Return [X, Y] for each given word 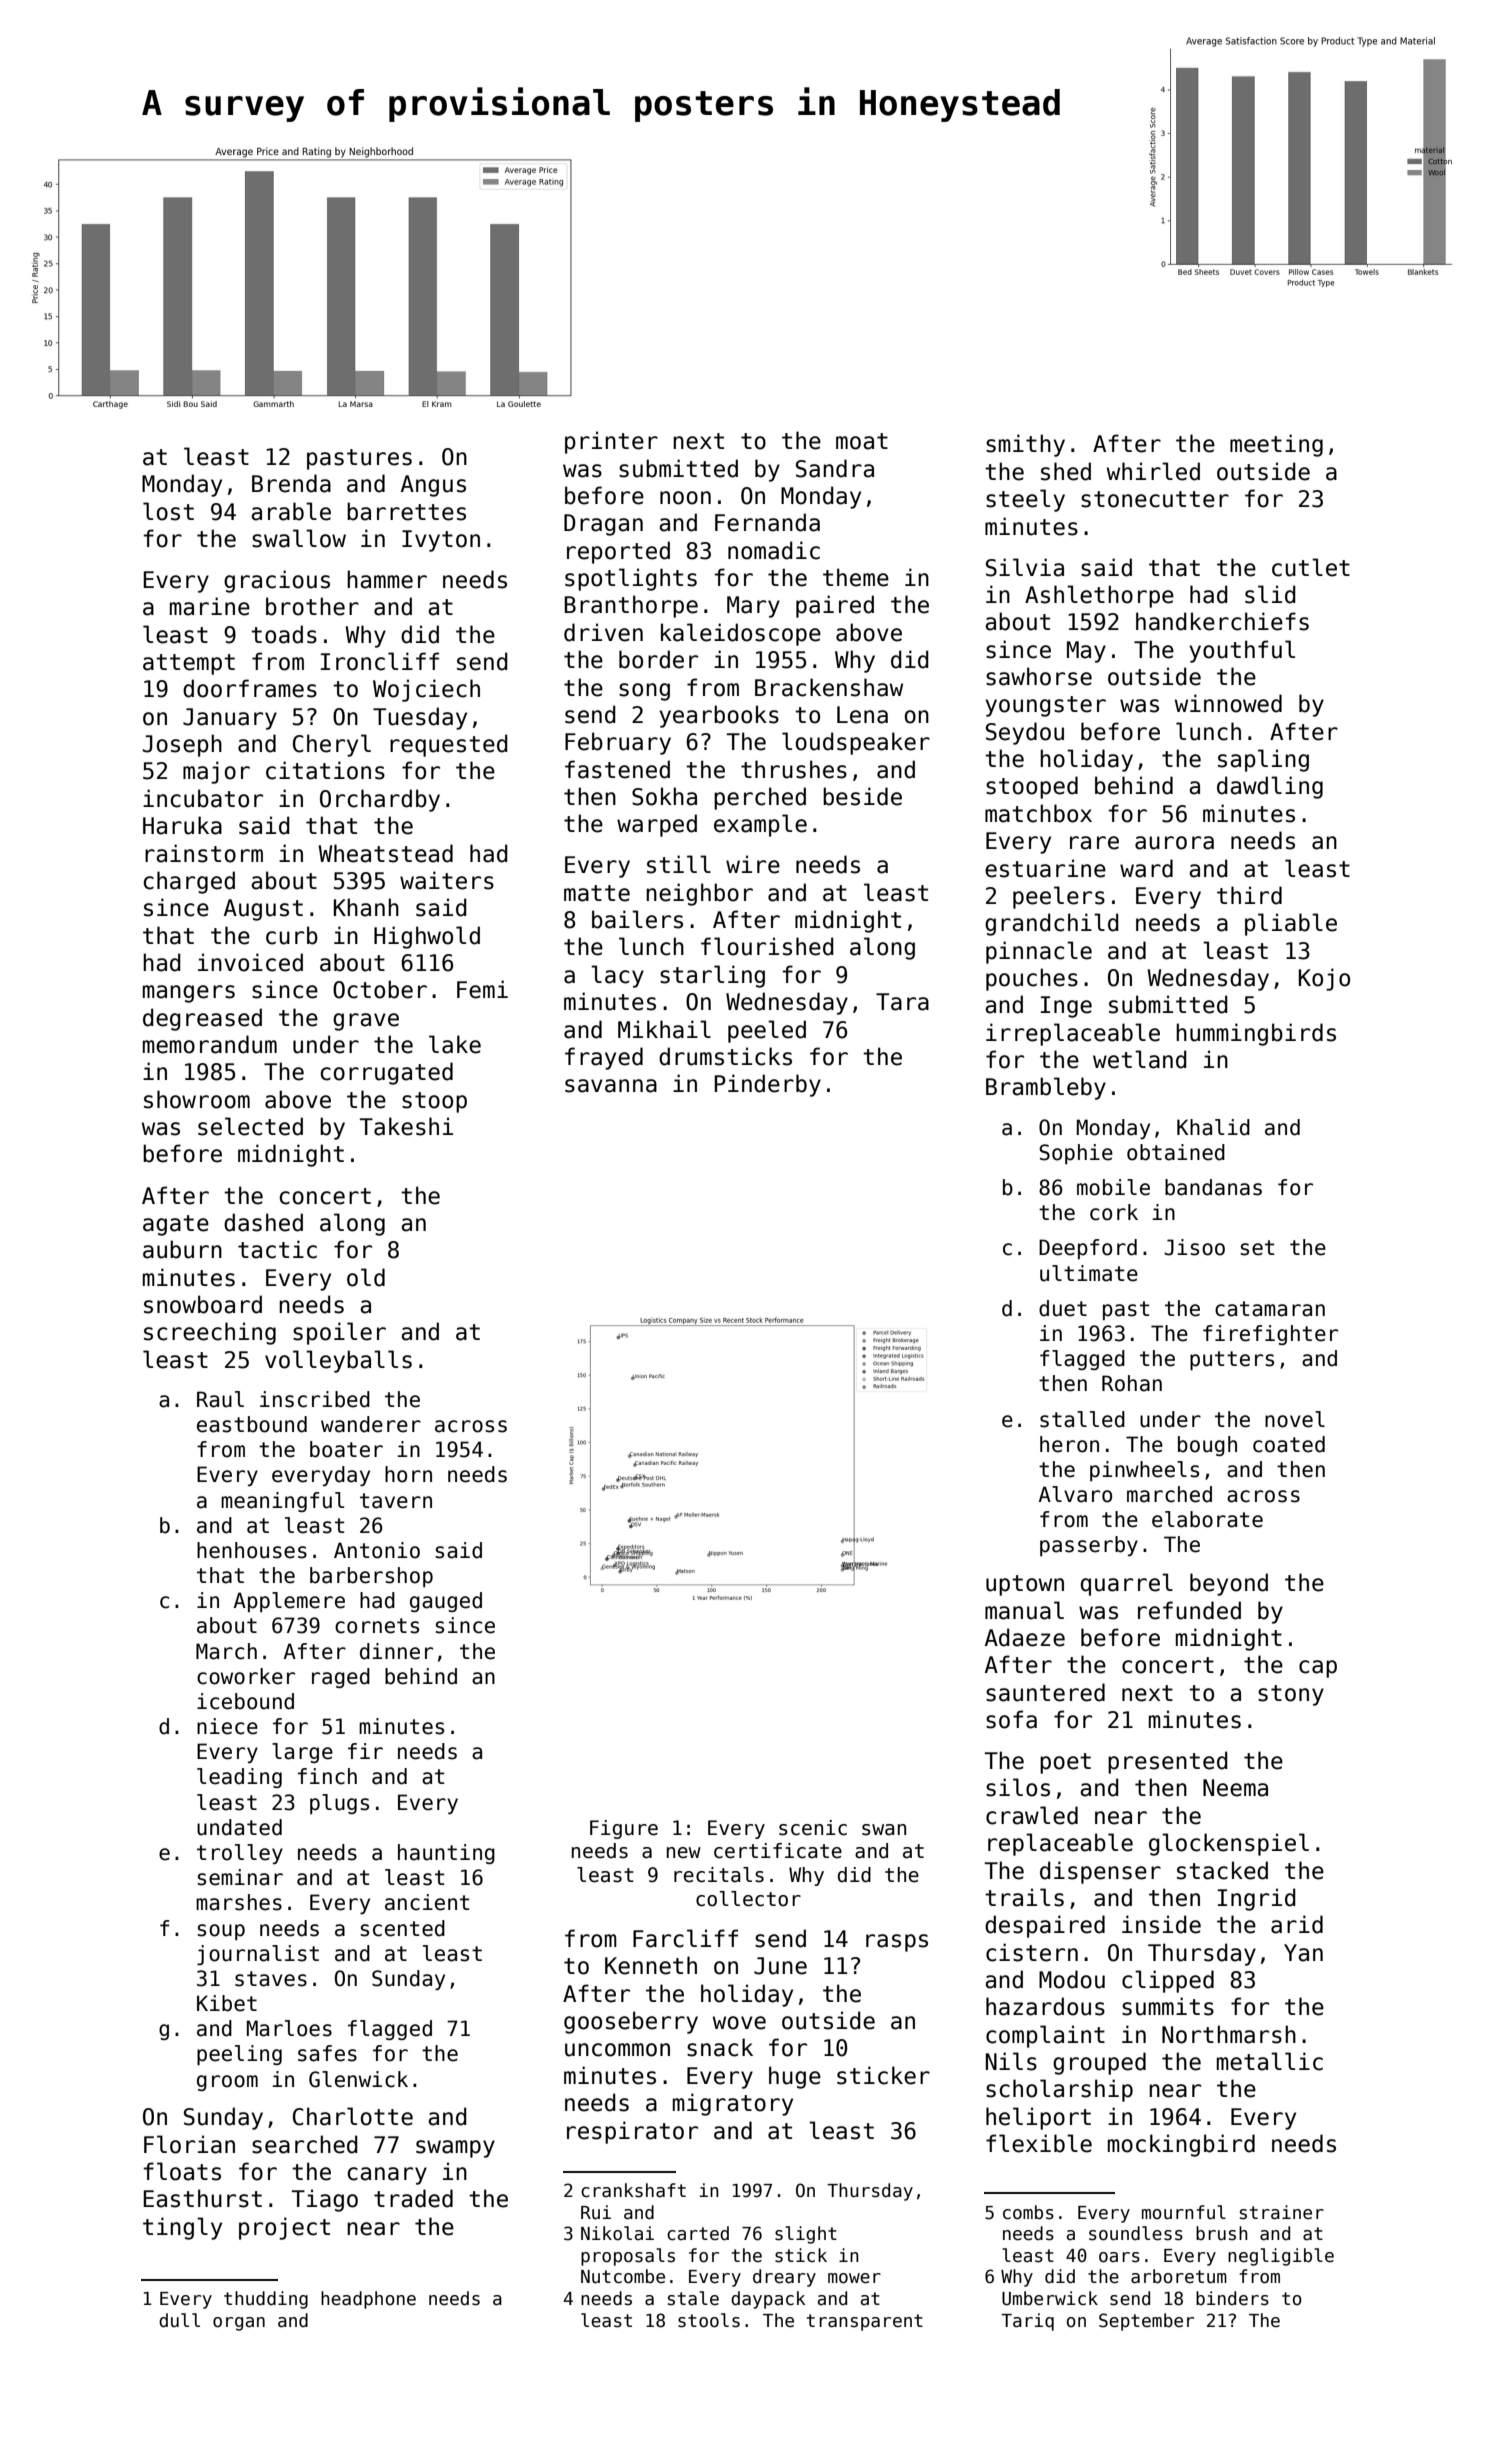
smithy [1025, 445]
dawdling [1270, 787]
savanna [611, 1086]
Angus [433, 486]
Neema [1235, 1788]
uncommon [617, 2050]
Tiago [325, 2200]
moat [862, 441]
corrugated [386, 1073]
